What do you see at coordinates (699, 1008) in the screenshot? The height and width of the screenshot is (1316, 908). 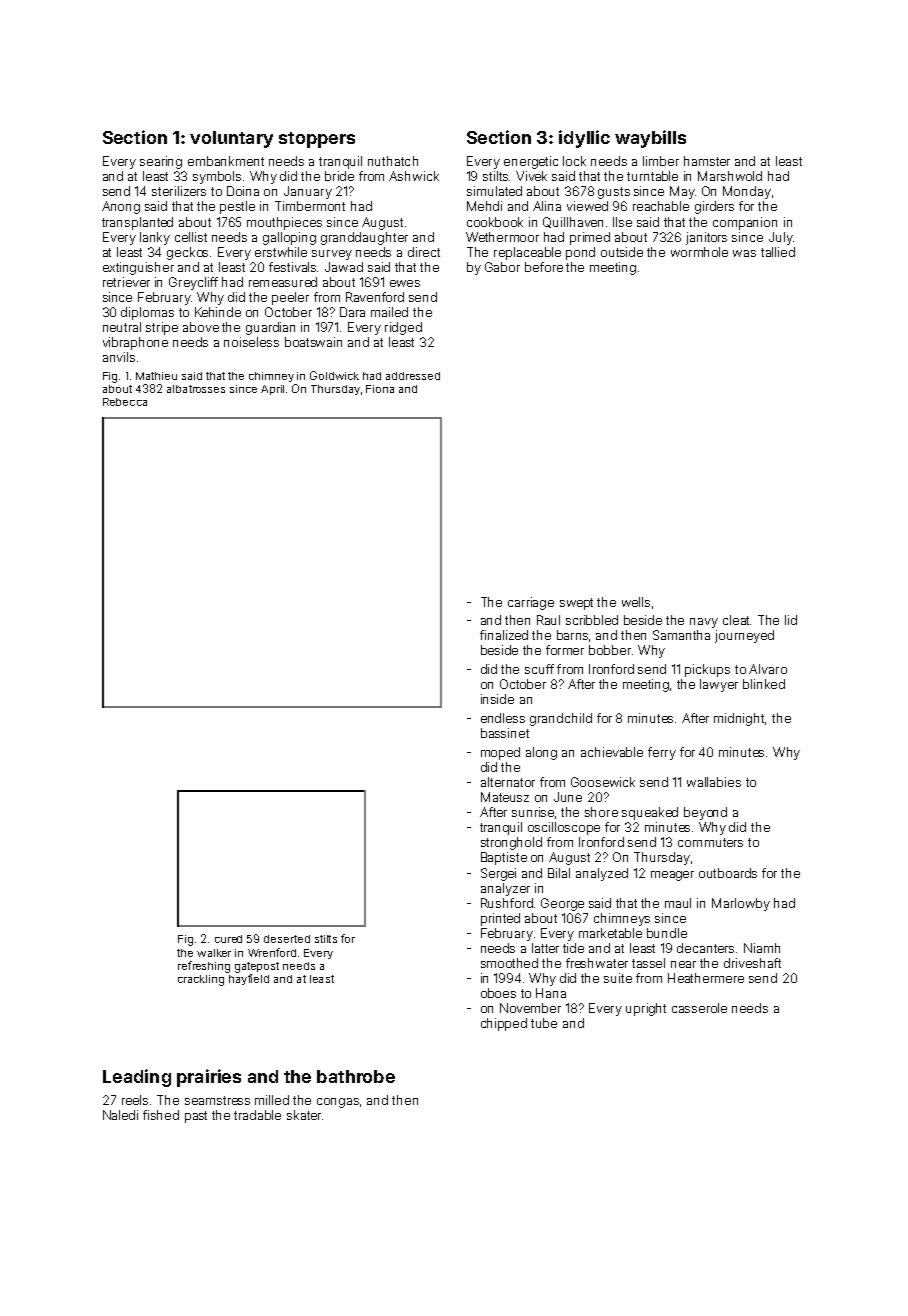 I see `casserole` at bounding box center [699, 1008].
